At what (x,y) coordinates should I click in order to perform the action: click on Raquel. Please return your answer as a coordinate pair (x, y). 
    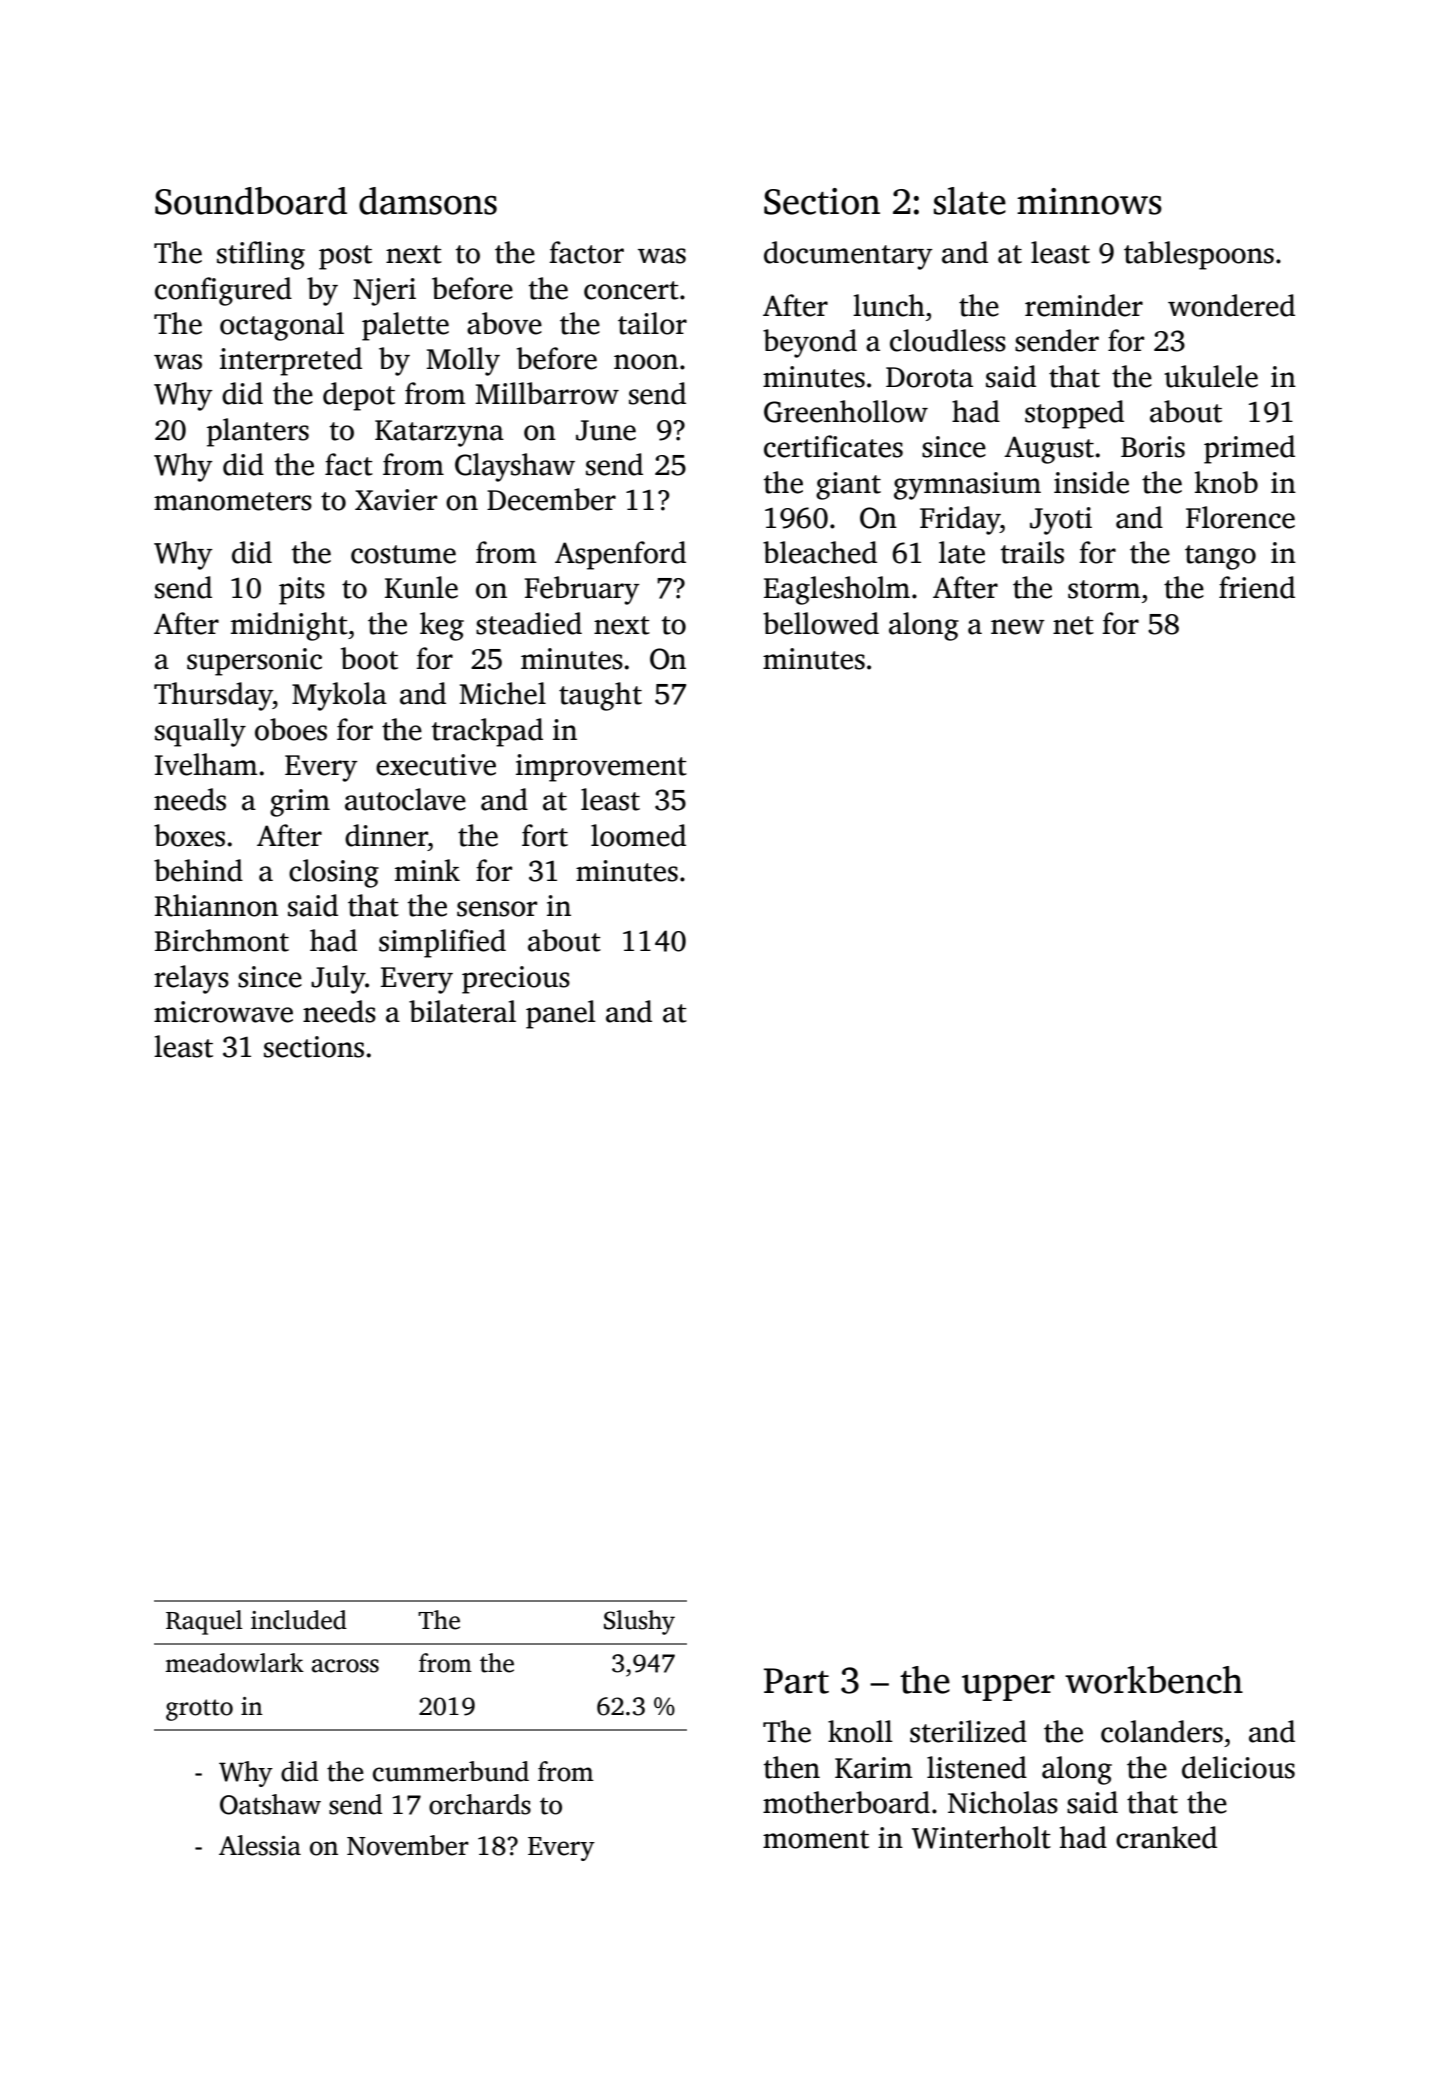
    Looking at the image, I should click on (204, 1622).
